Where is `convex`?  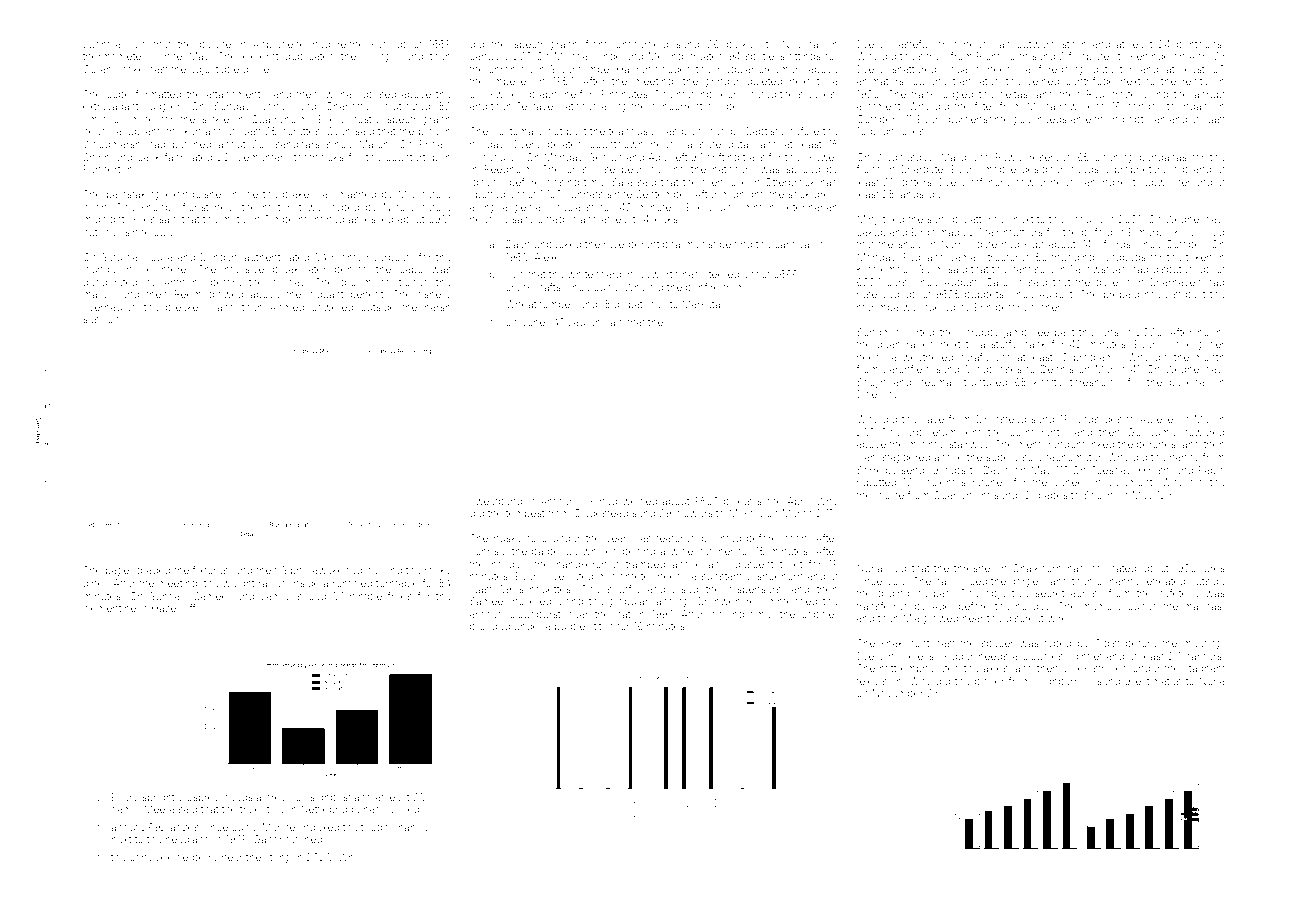
convex is located at coordinates (147, 858).
